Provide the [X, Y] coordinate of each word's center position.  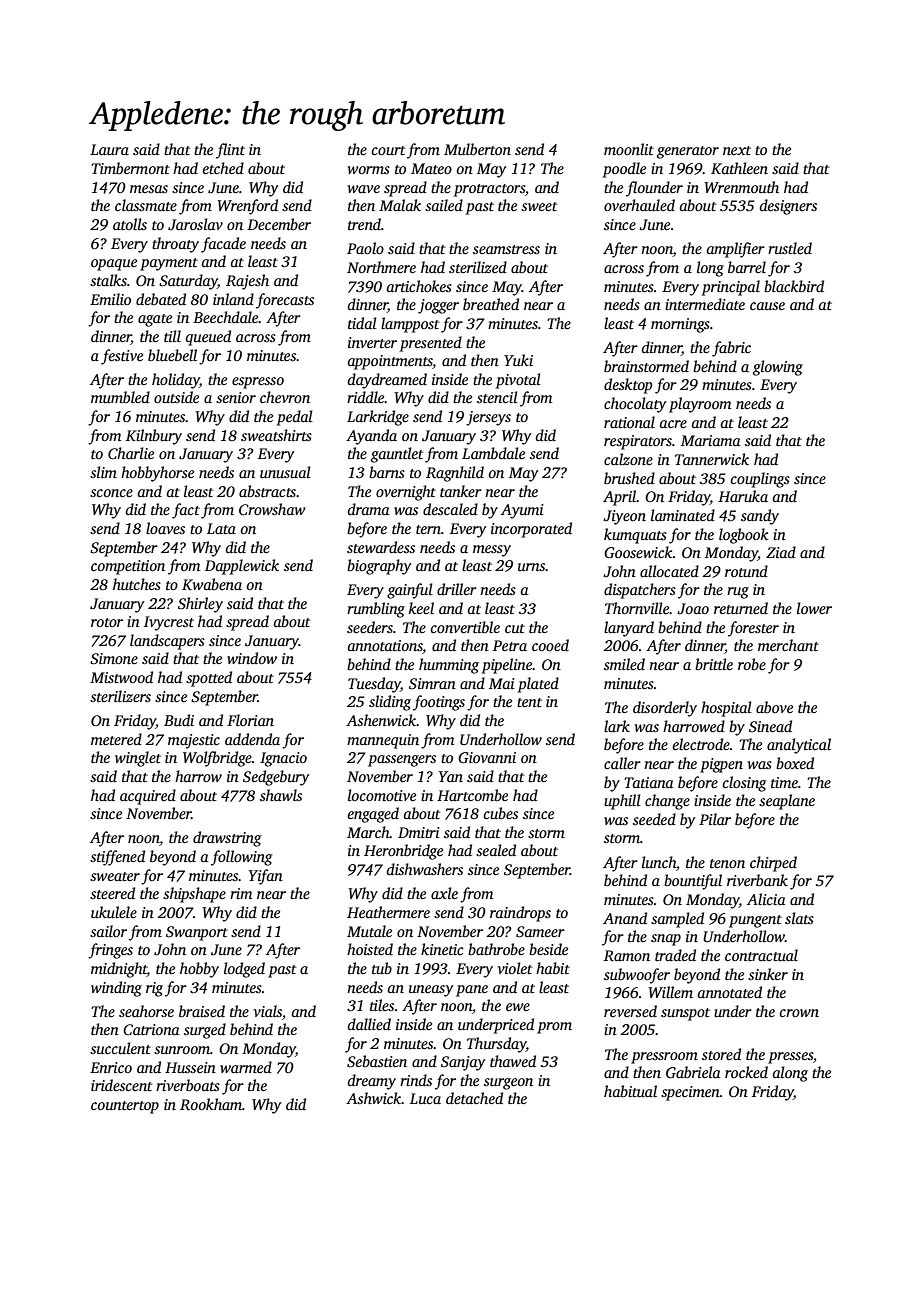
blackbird [794, 286]
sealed [496, 850]
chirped [773, 864]
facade [223, 245]
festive [122, 357]
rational [629, 422]
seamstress [506, 249]
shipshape [194, 895]
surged [205, 1031]
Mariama [711, 440]
